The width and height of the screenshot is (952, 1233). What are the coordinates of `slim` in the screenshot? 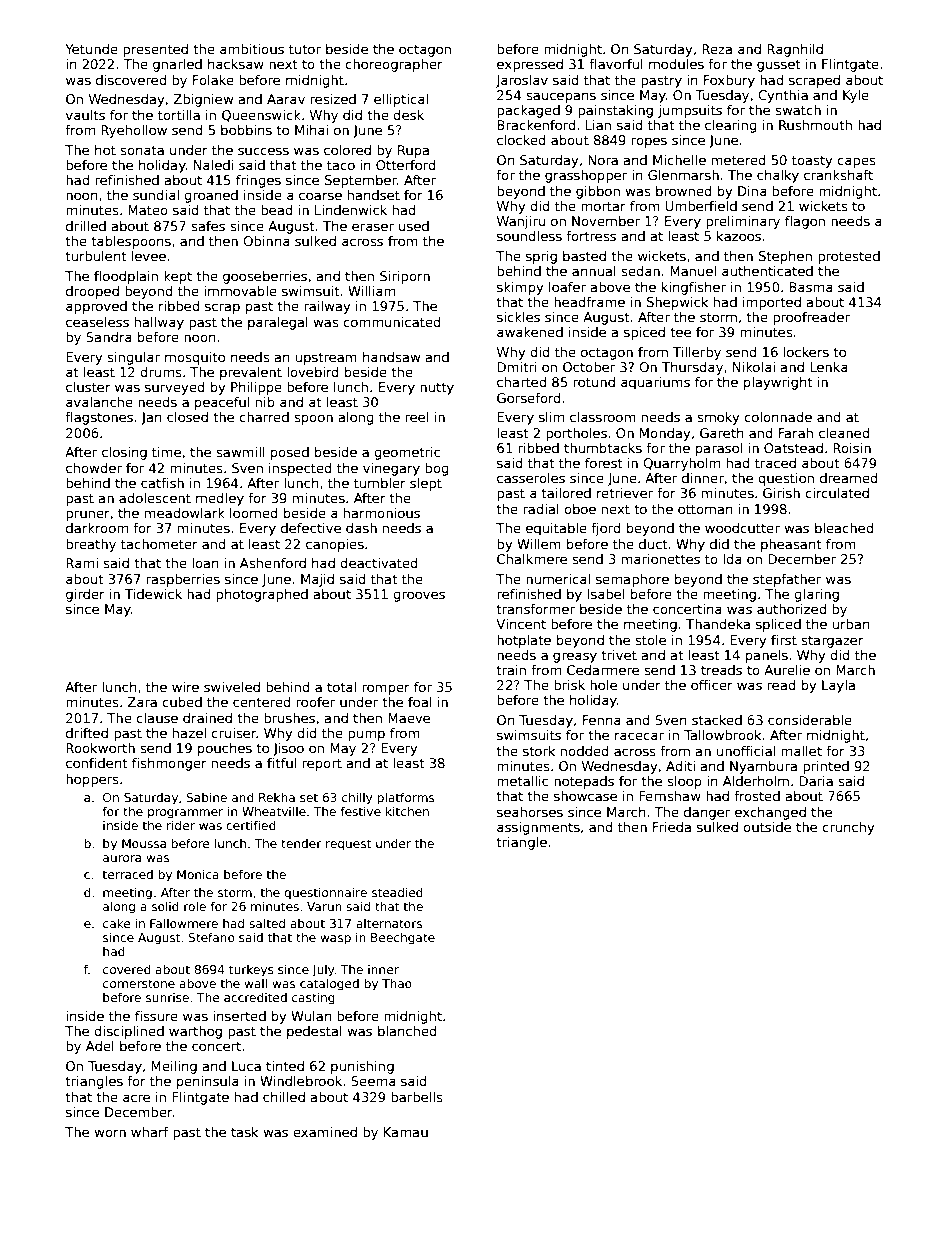 It's located at (551, 417).
